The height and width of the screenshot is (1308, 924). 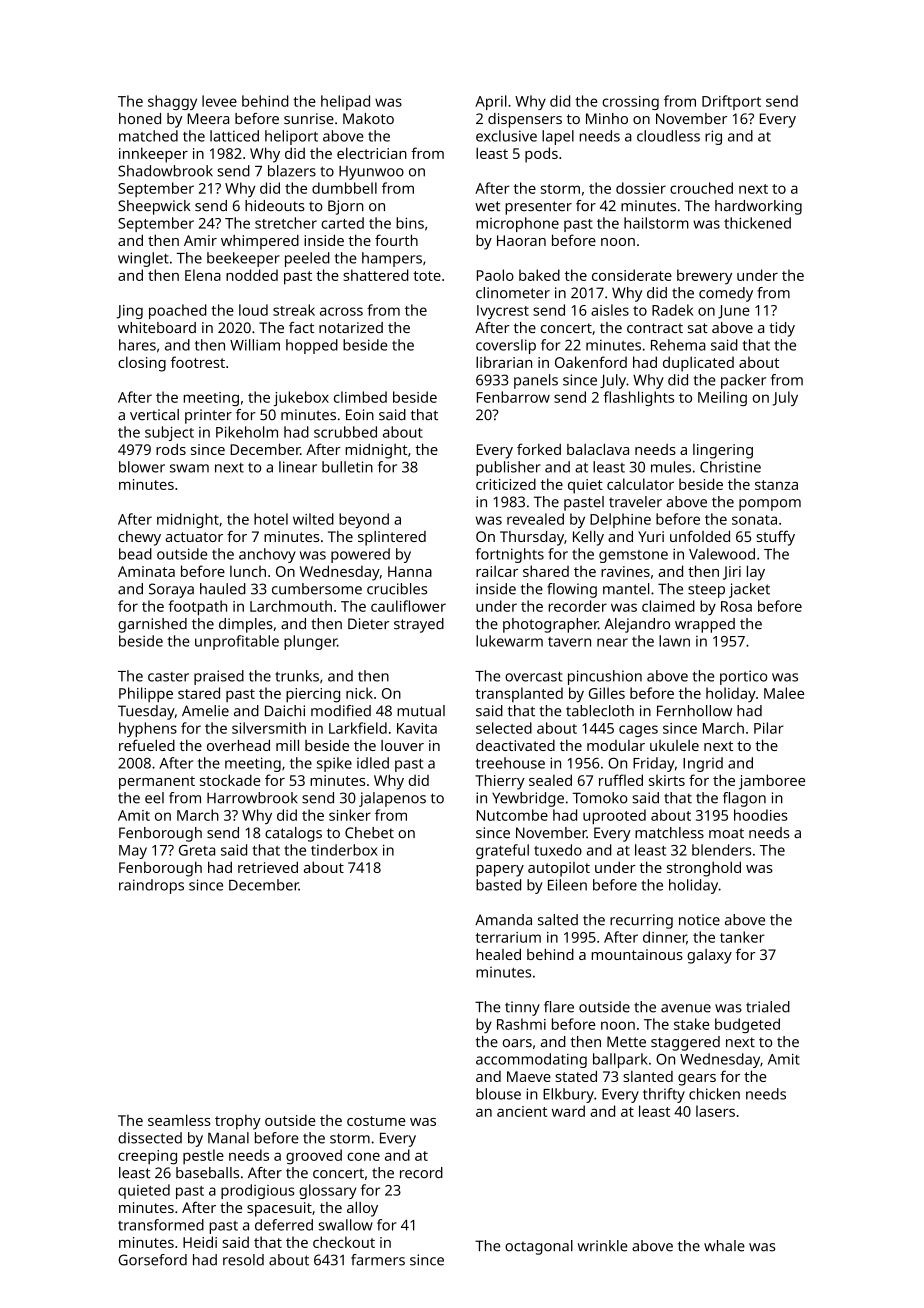 I want to click on transformed, so click(x=161, y=1225).
